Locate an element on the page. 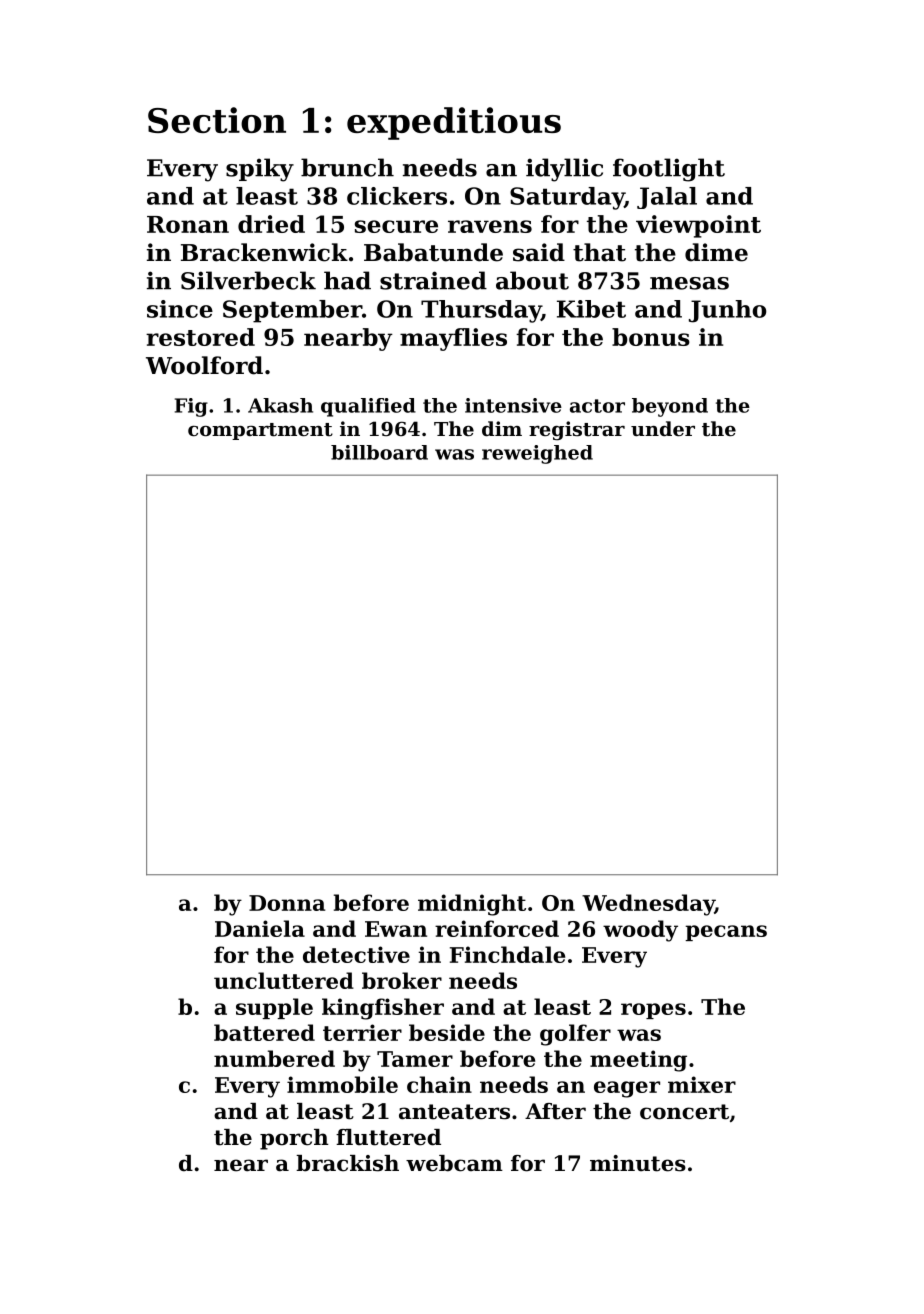 The height and width of the document is (1314, 924). porch is located at coordinates (294, 1139).
